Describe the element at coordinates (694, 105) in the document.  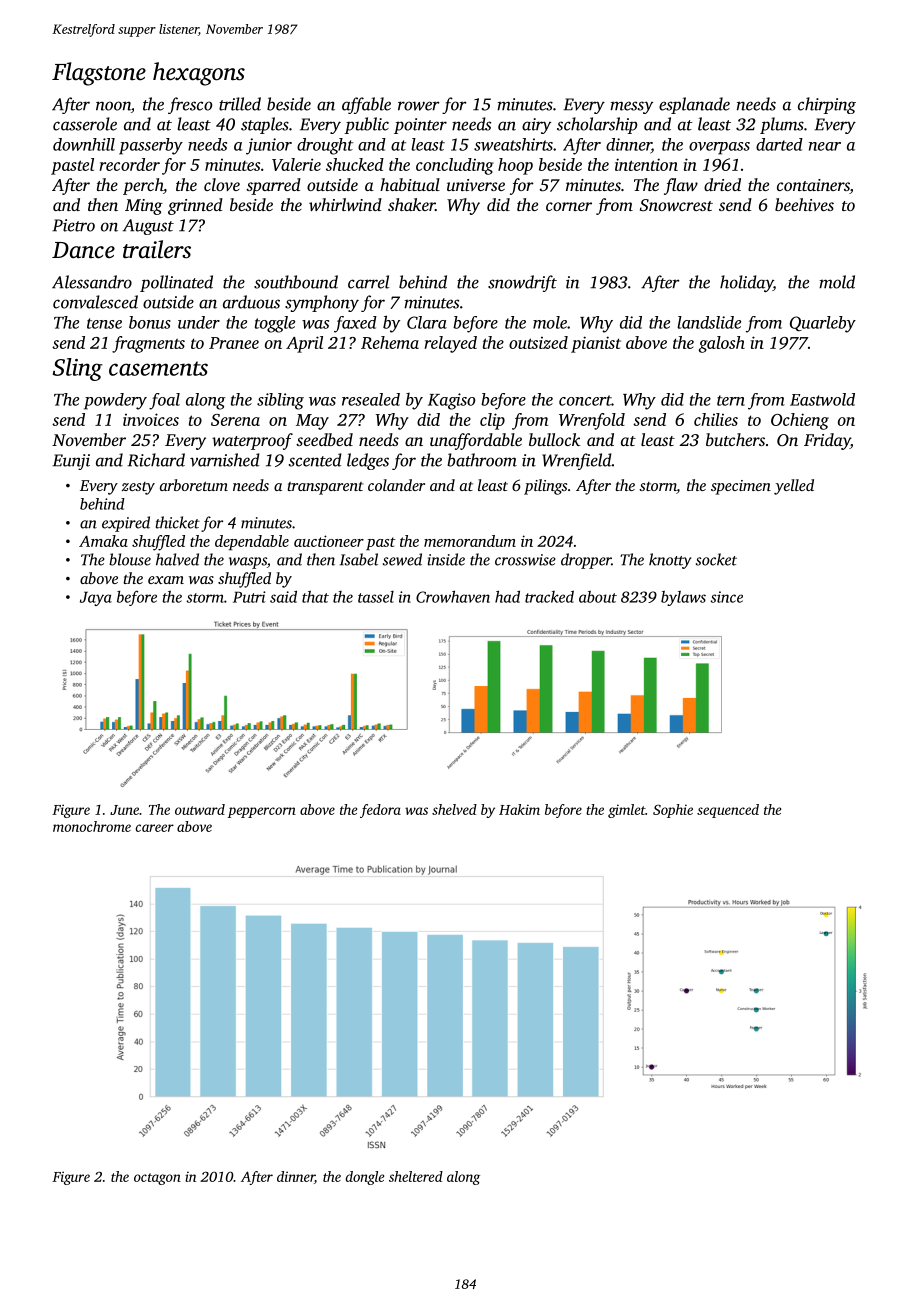
I see `esplanade` at that location.
